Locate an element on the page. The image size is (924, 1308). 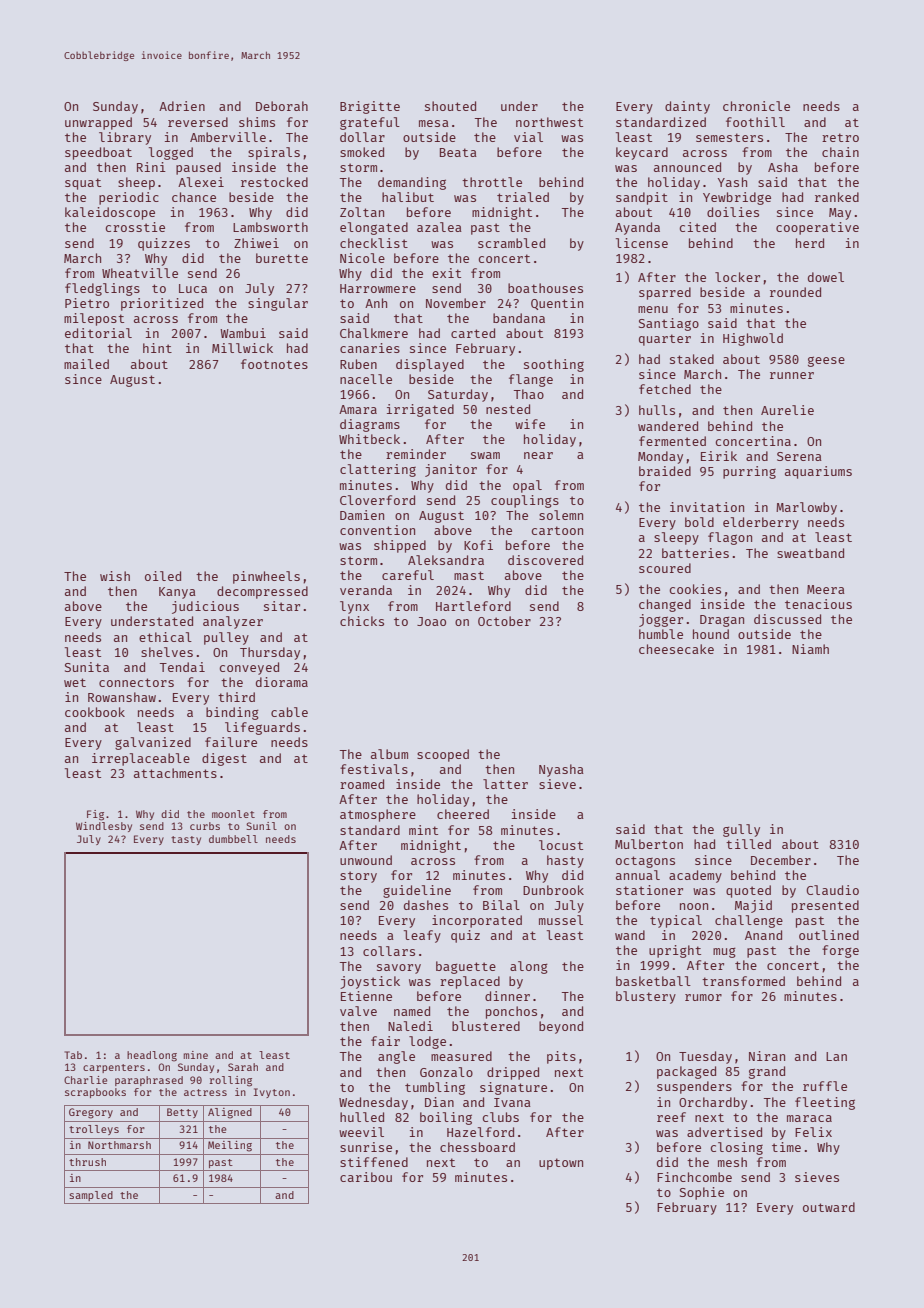
tasty is located at coordinates (186, 840).
